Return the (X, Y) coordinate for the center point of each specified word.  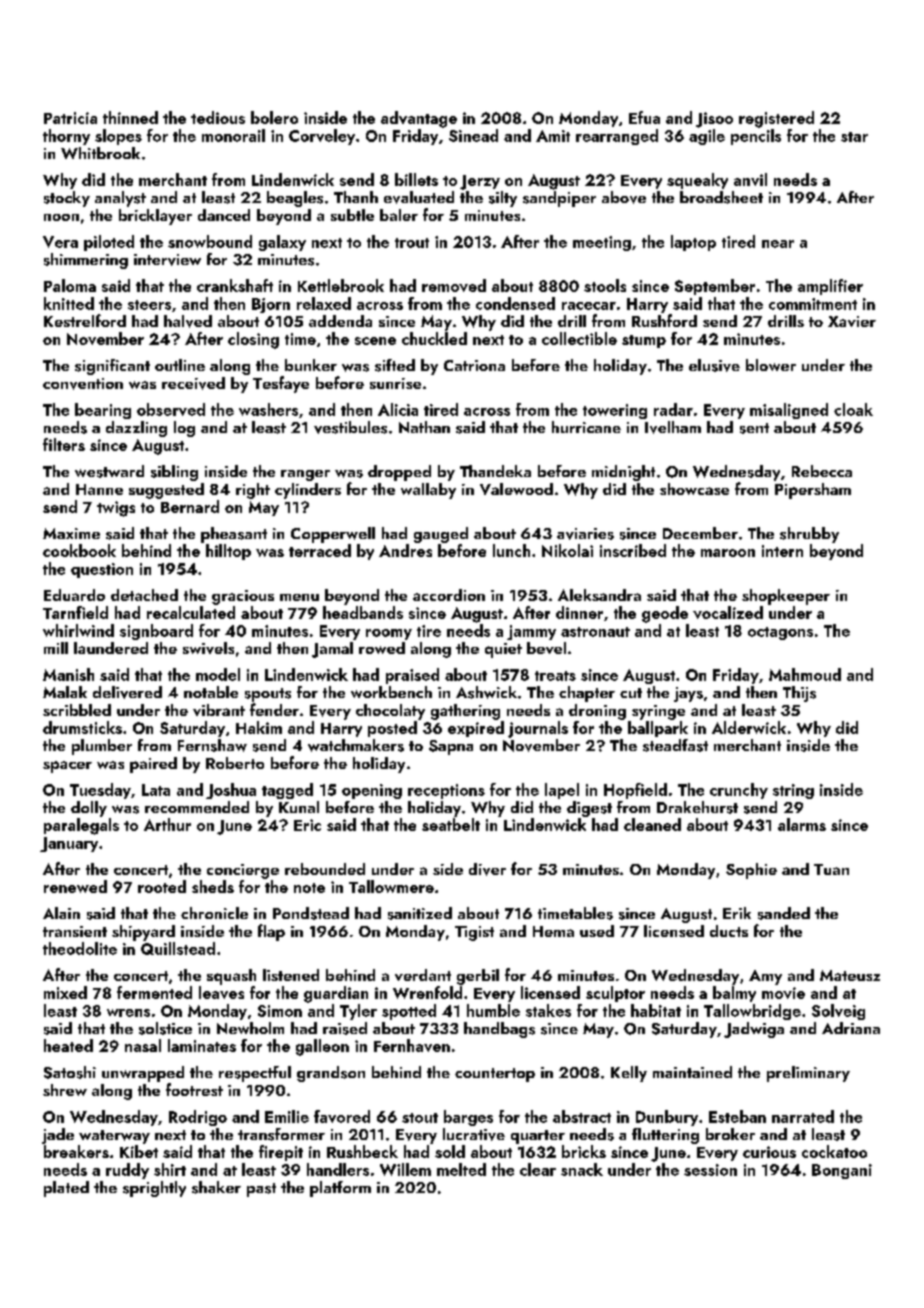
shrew (65, 1090)
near (778, 244)
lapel (562, 791)
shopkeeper (786, 597)
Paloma (70, 285)
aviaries (585, 534)
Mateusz (850, 975)
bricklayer (155, 217)
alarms (802, 824)
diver (487, 869)
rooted (162, 886)
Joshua (231, 791)
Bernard (190, 506)
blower (771, 365)
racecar (589, 306)
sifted (395, 365)
